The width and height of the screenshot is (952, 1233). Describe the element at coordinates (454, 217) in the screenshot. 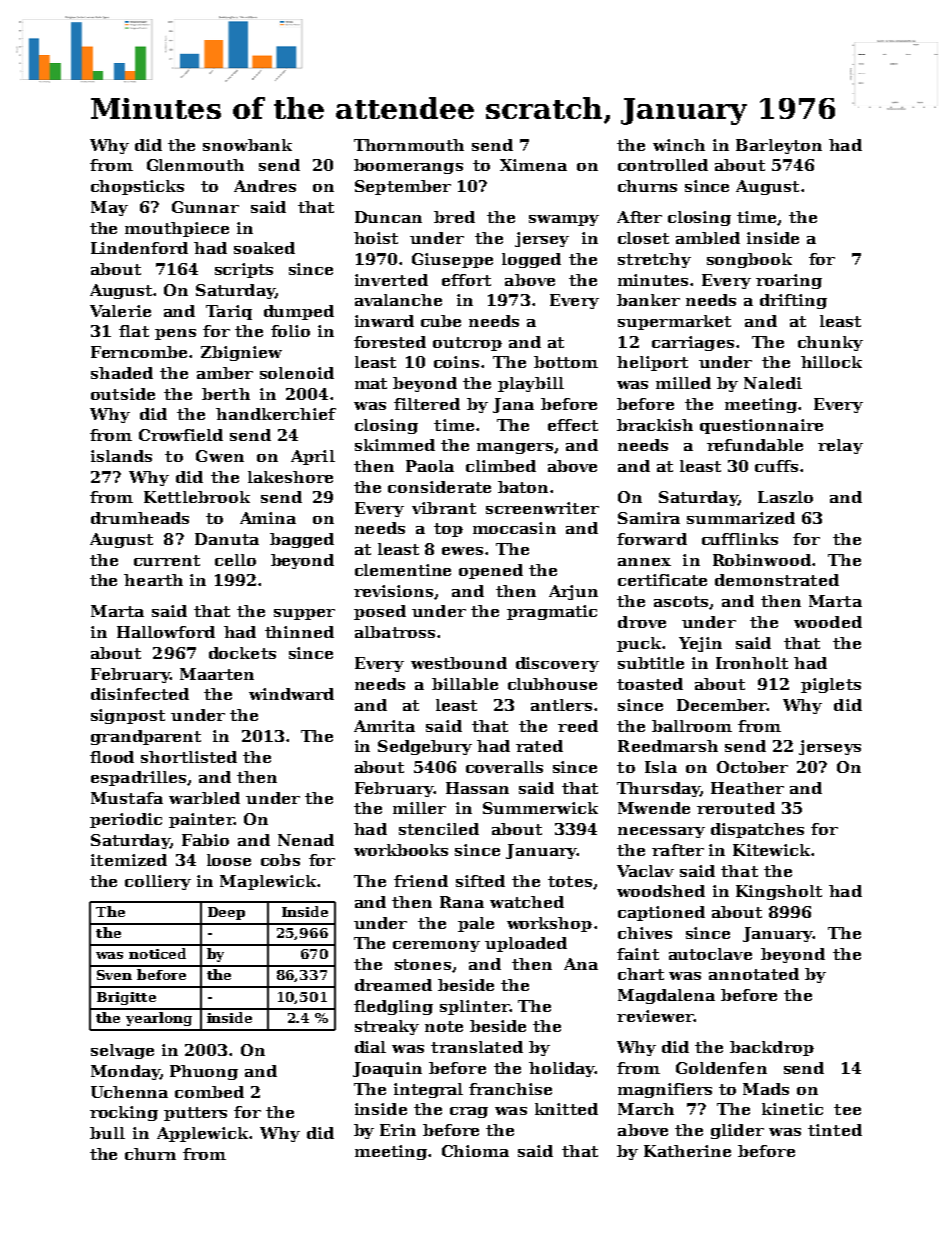

I see `bred` at that location.
